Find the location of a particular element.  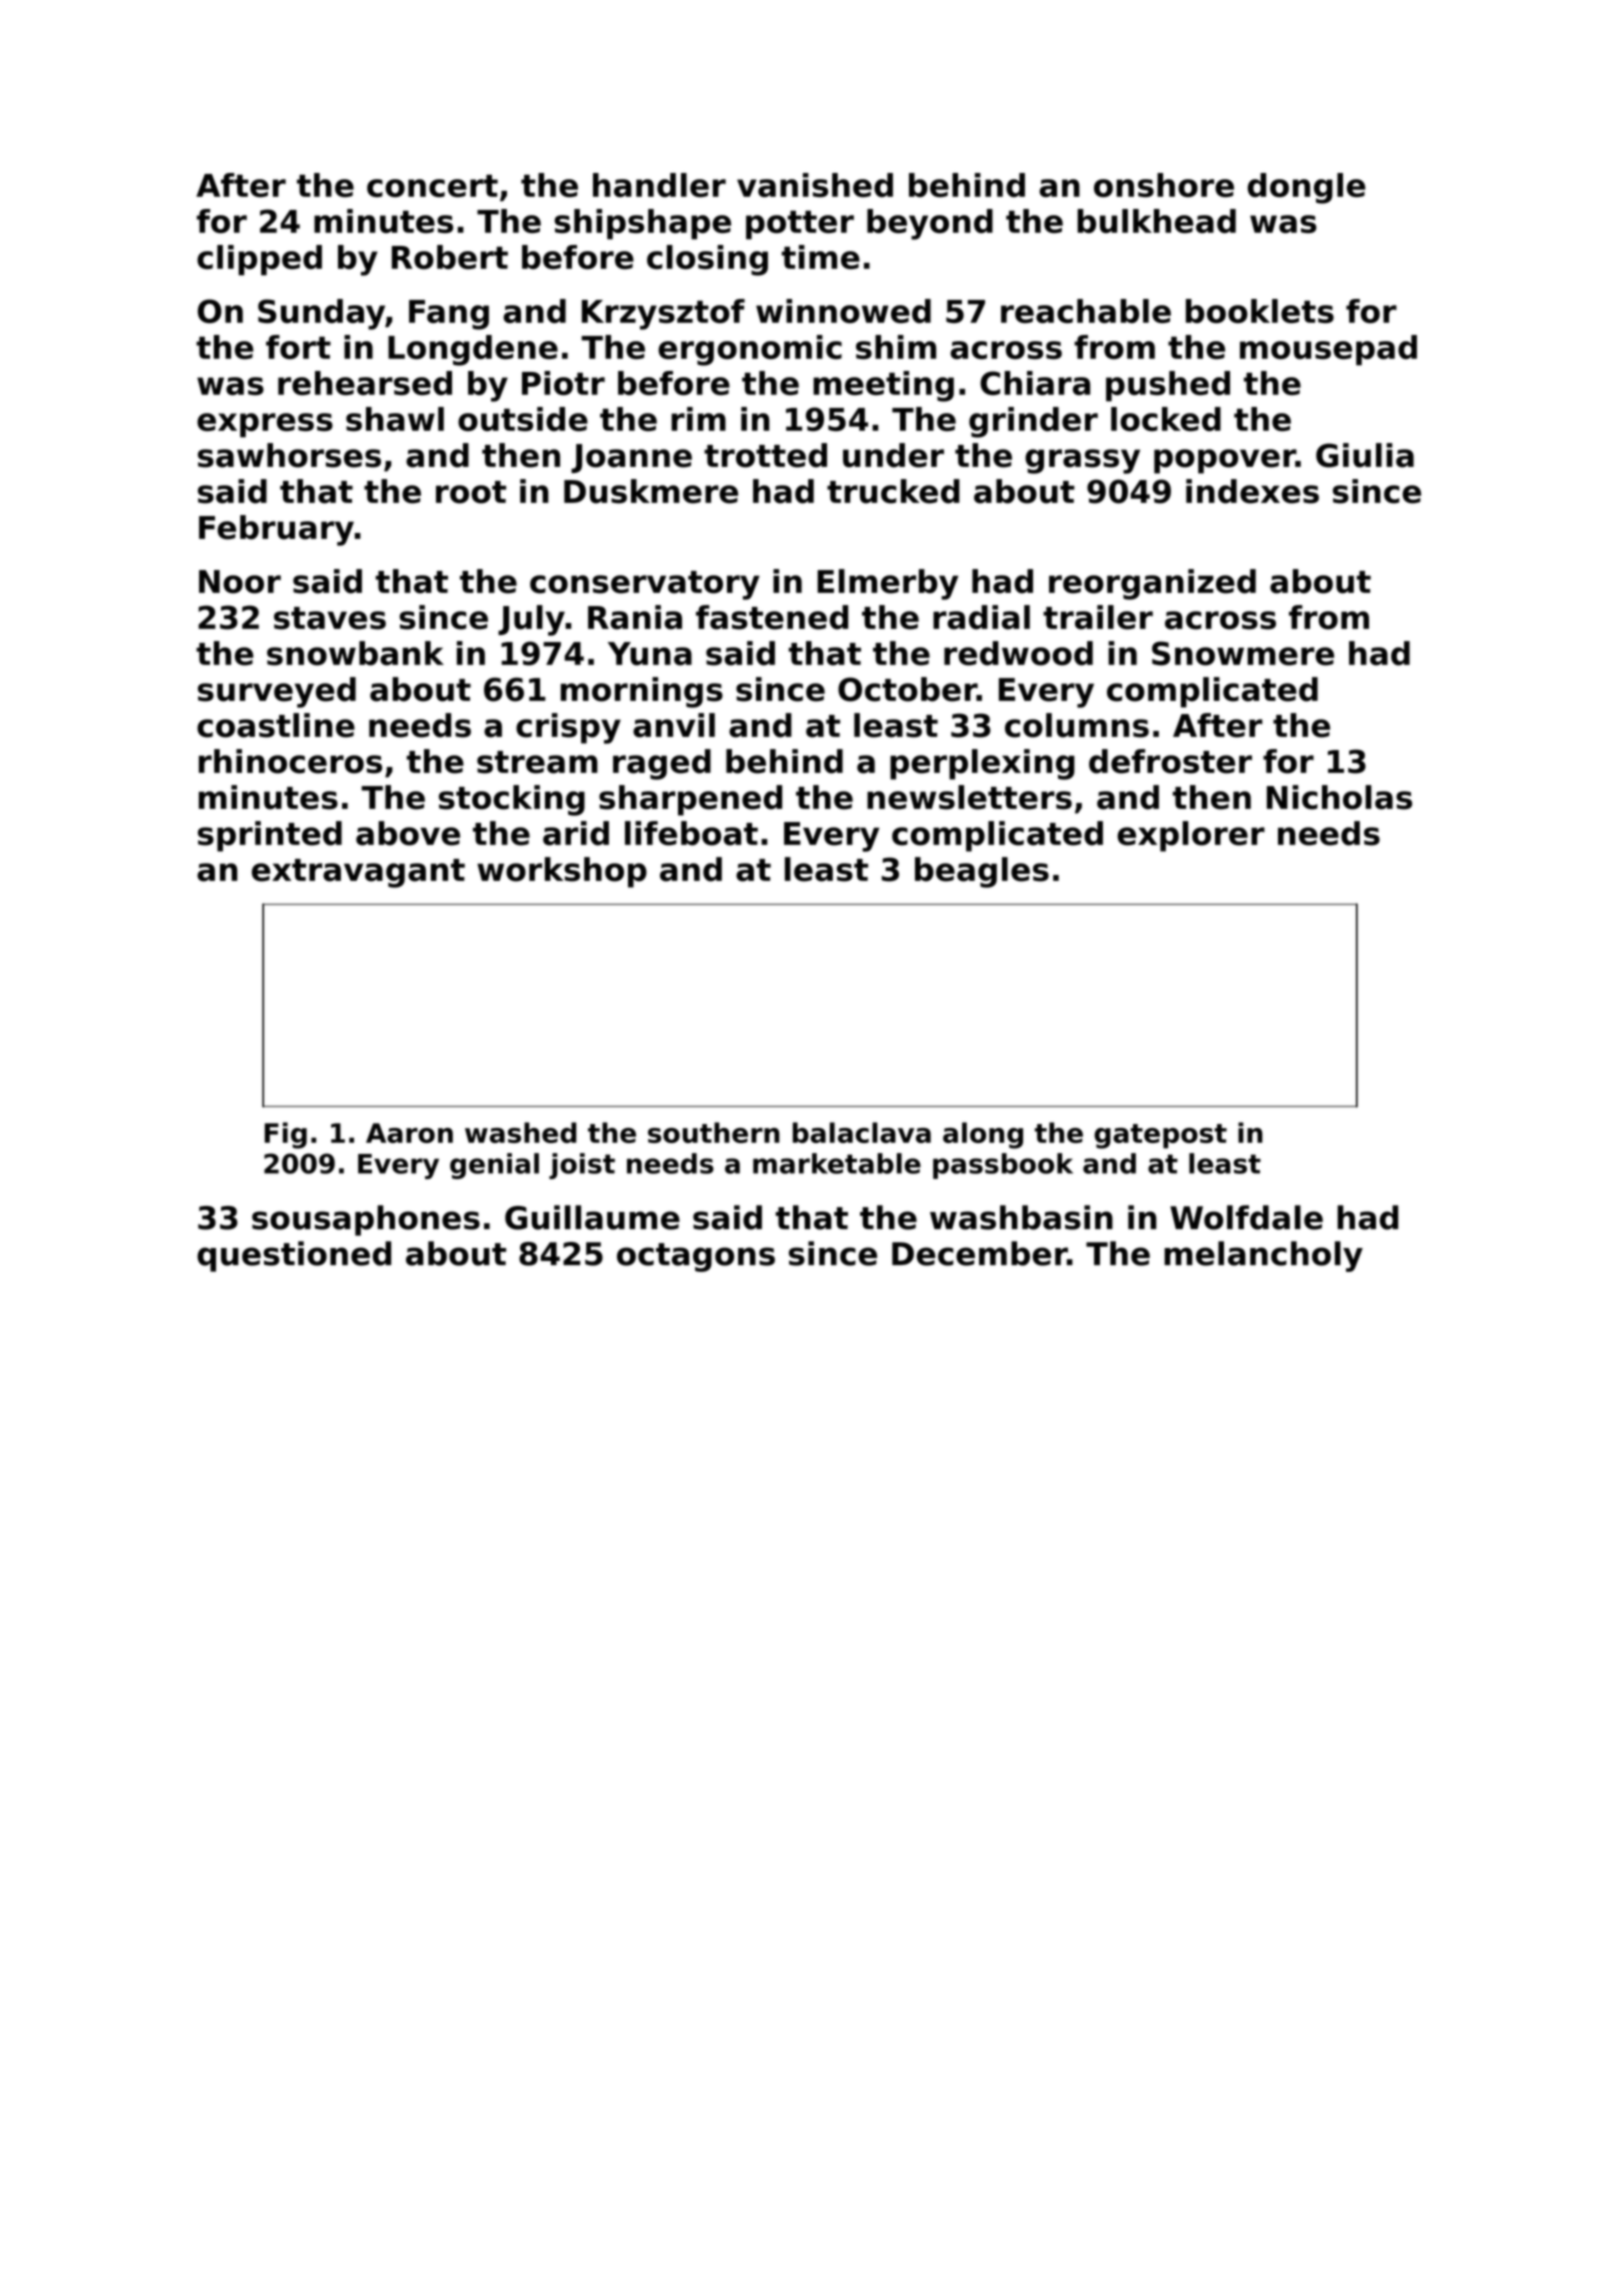

concert is located at coordinates (432, 185).
